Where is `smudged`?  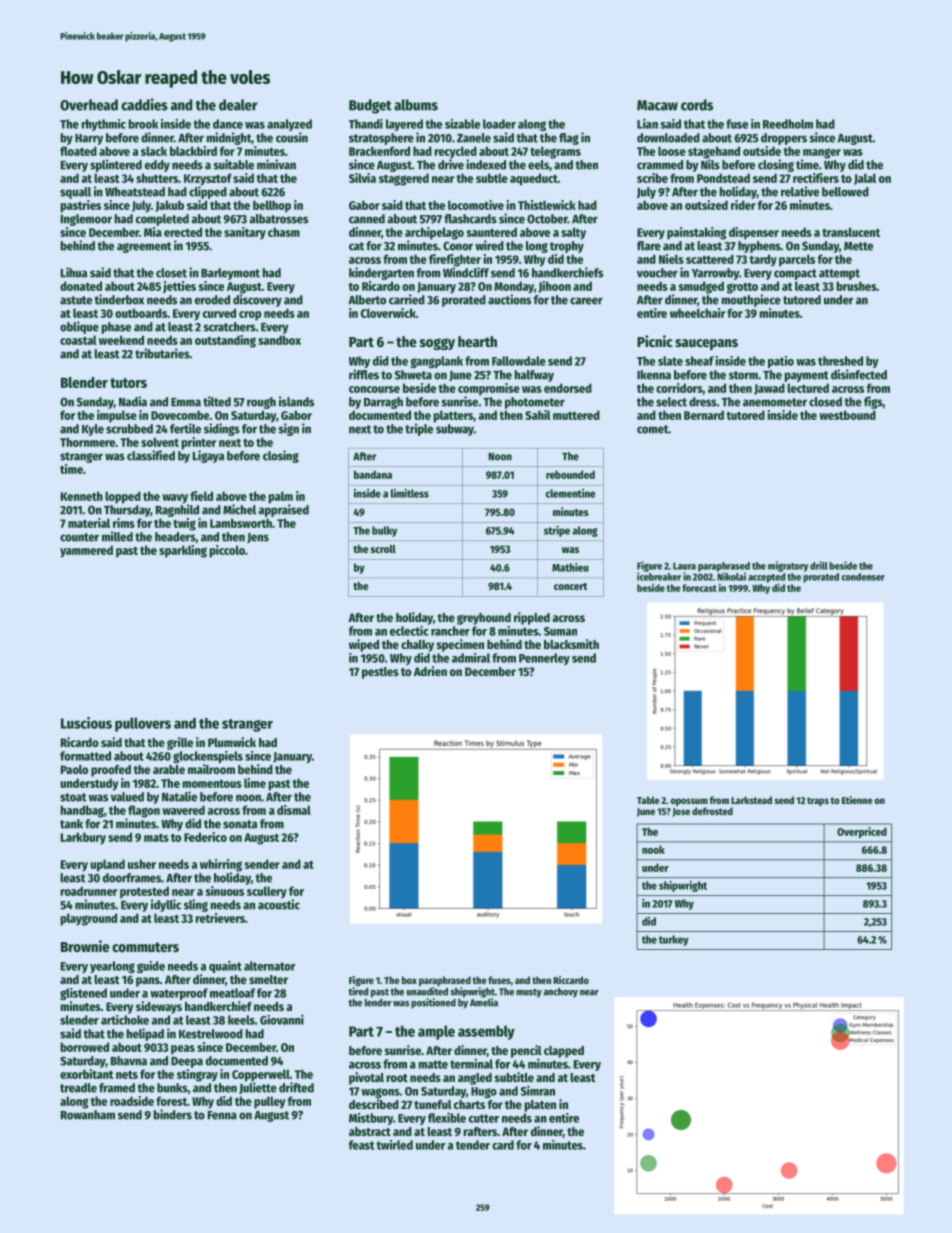 smudged is located at coordinates (701, 287).
